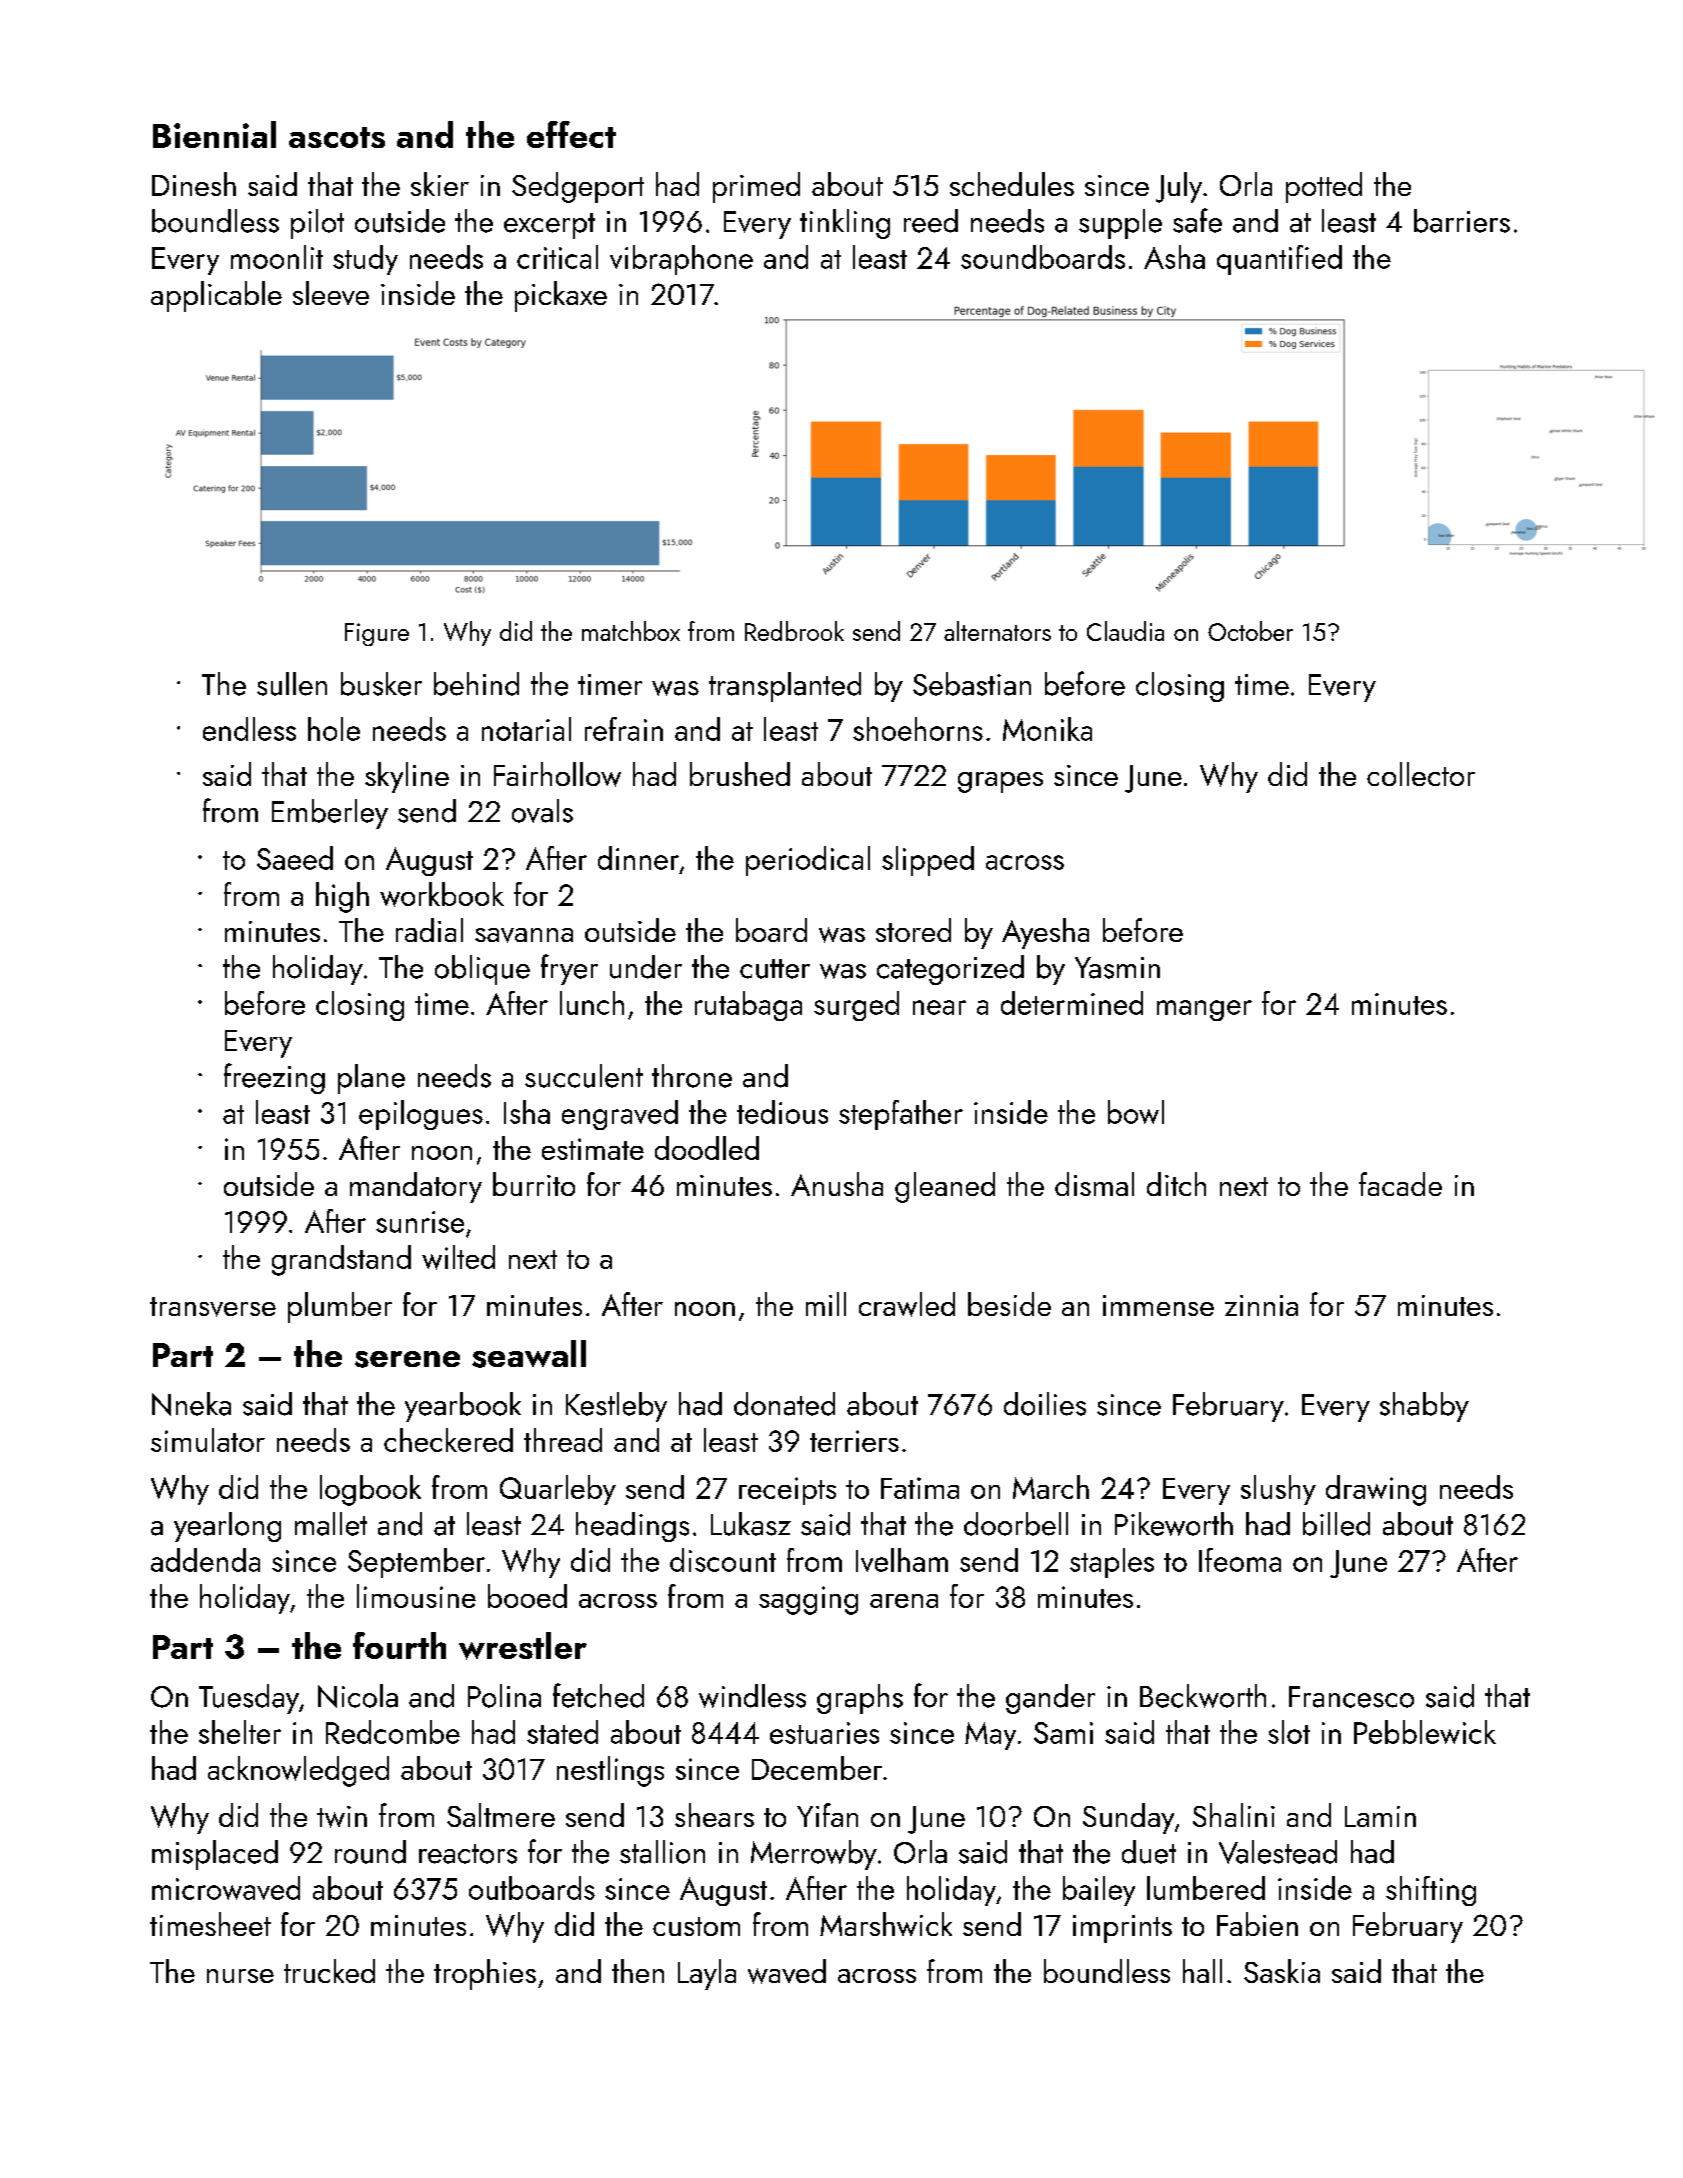 The image size is (1683, 2178). Describe the element at coordinates (1421, 774) in the document. I see `collector` at that location.
